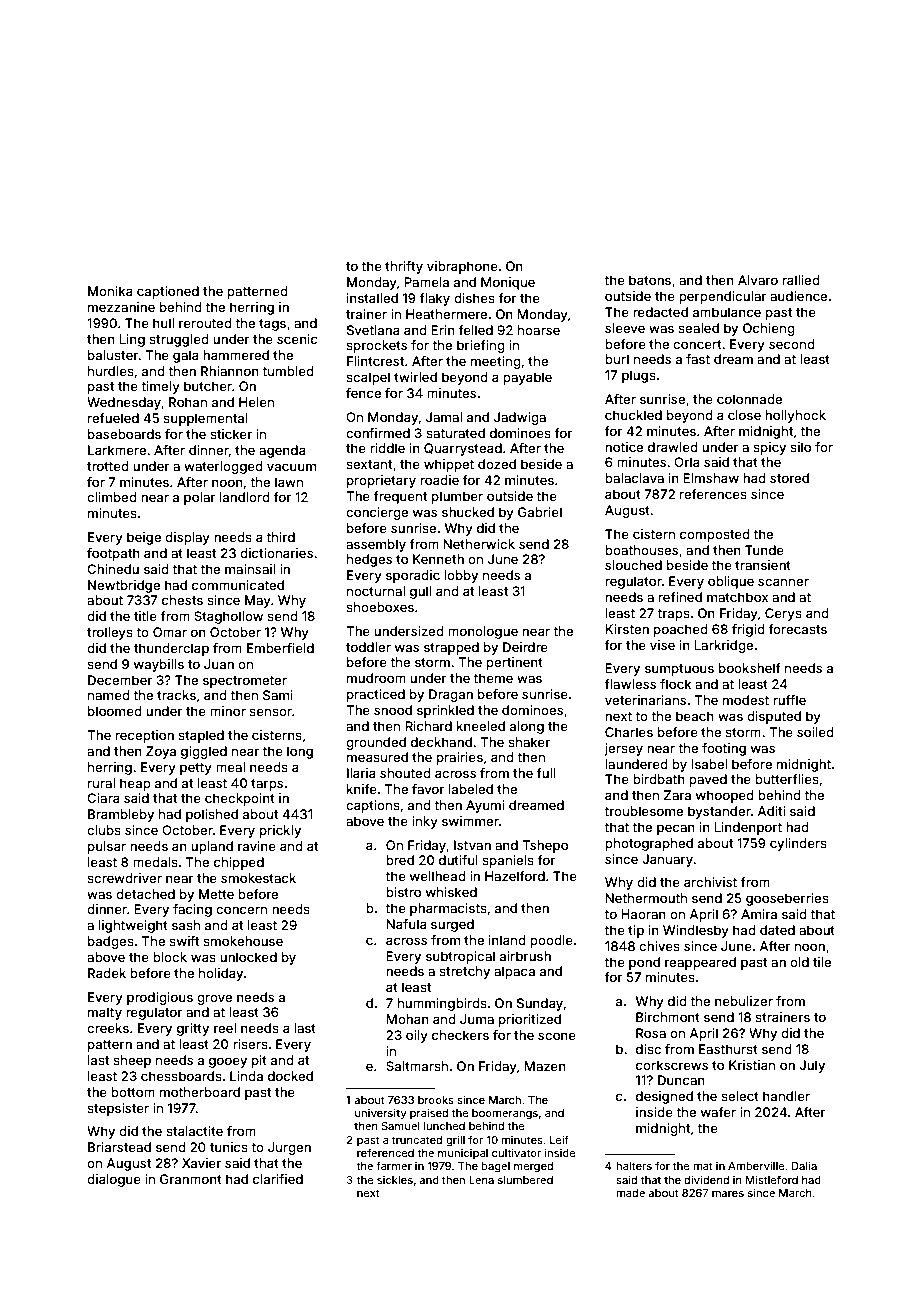  Describe the element at coordinates (676, 684) in the document. I see `flock` at that location.
